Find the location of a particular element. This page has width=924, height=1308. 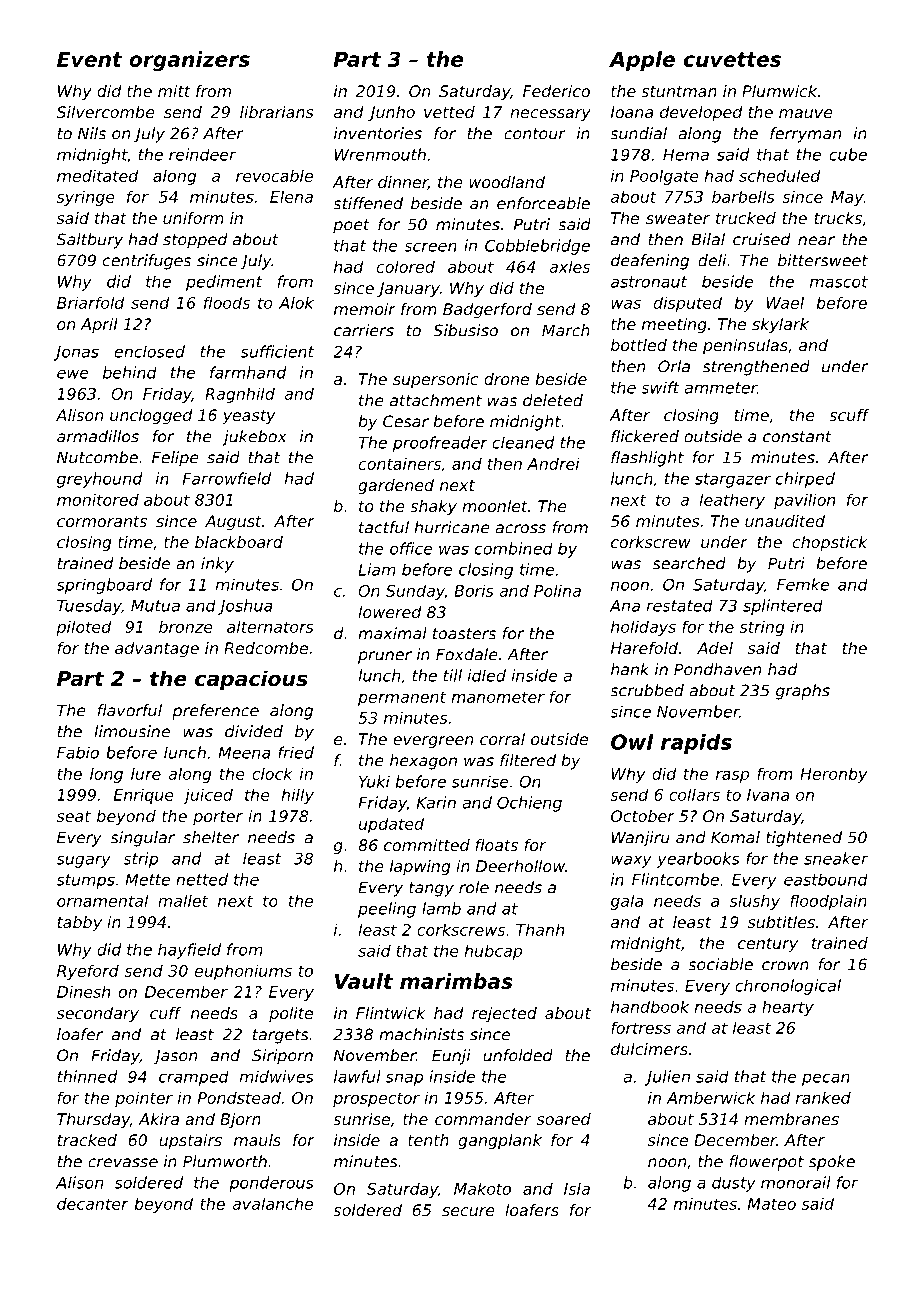

sneaker is located at coordinates (836, 858).
